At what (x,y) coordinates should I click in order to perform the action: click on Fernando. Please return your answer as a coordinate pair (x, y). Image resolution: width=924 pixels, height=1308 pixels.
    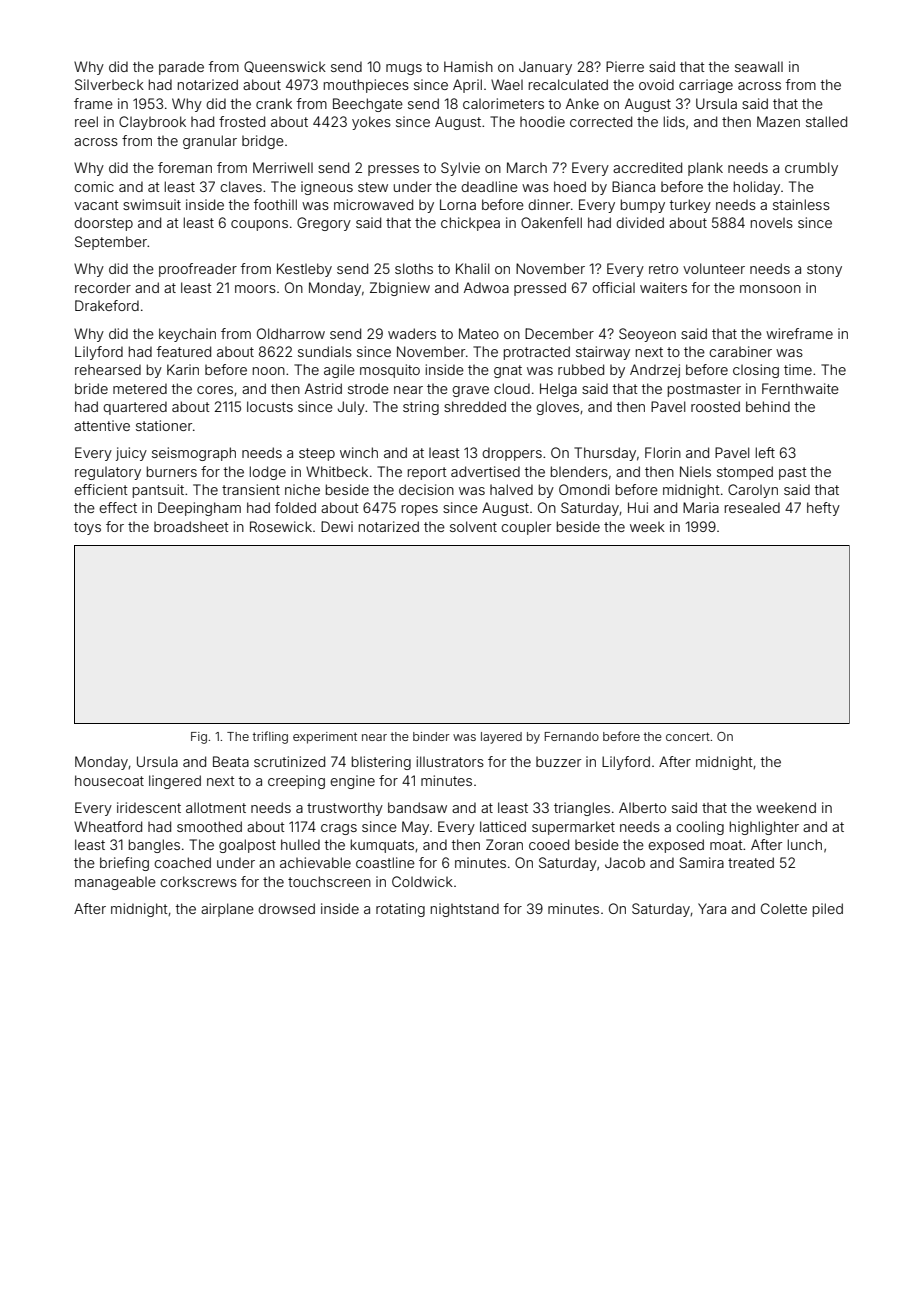
    Looking at the image, I should click on (572, 736).
